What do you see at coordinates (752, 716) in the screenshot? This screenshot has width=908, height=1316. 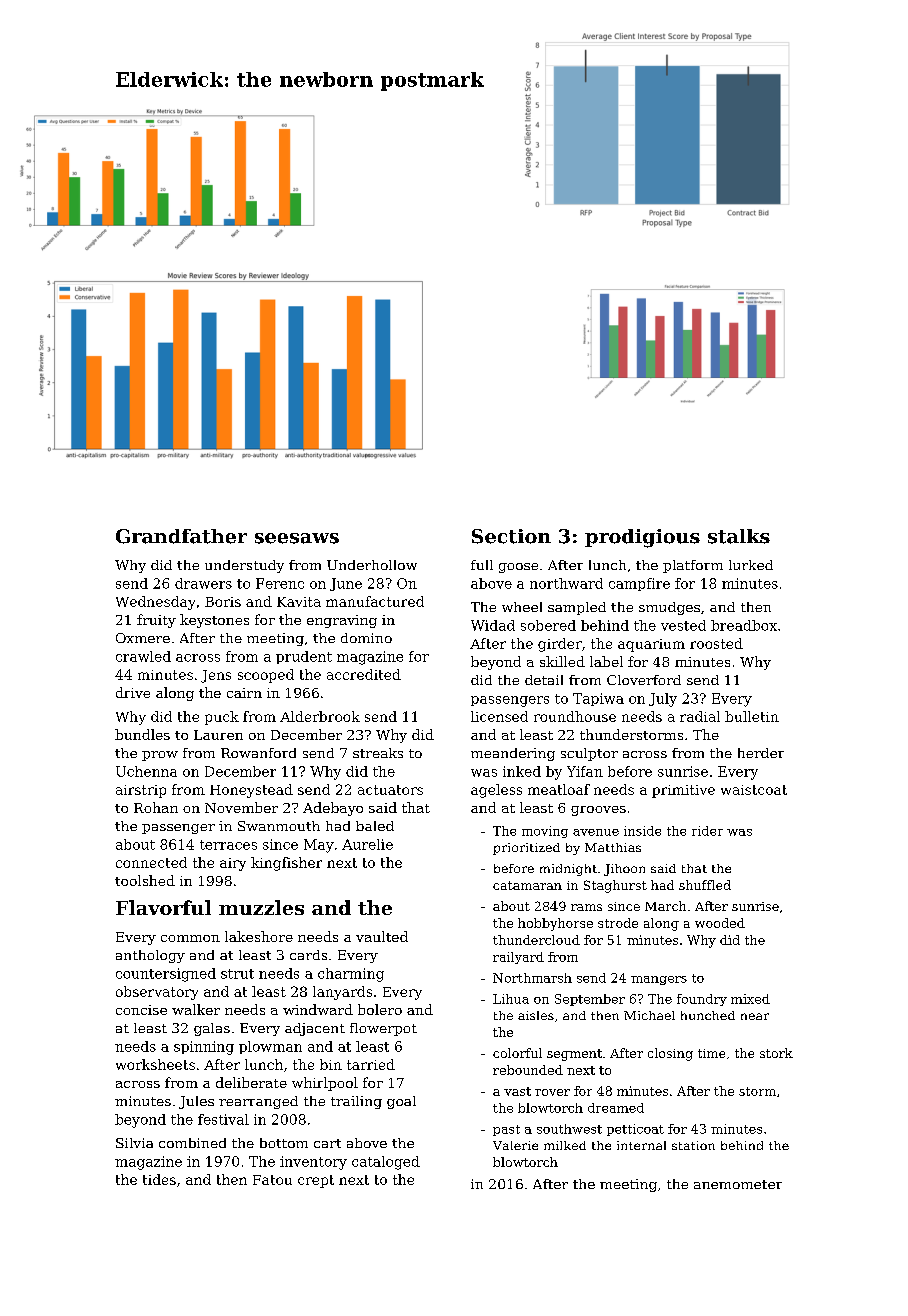 I see `bulletin` at bounding box center [752, 716].
